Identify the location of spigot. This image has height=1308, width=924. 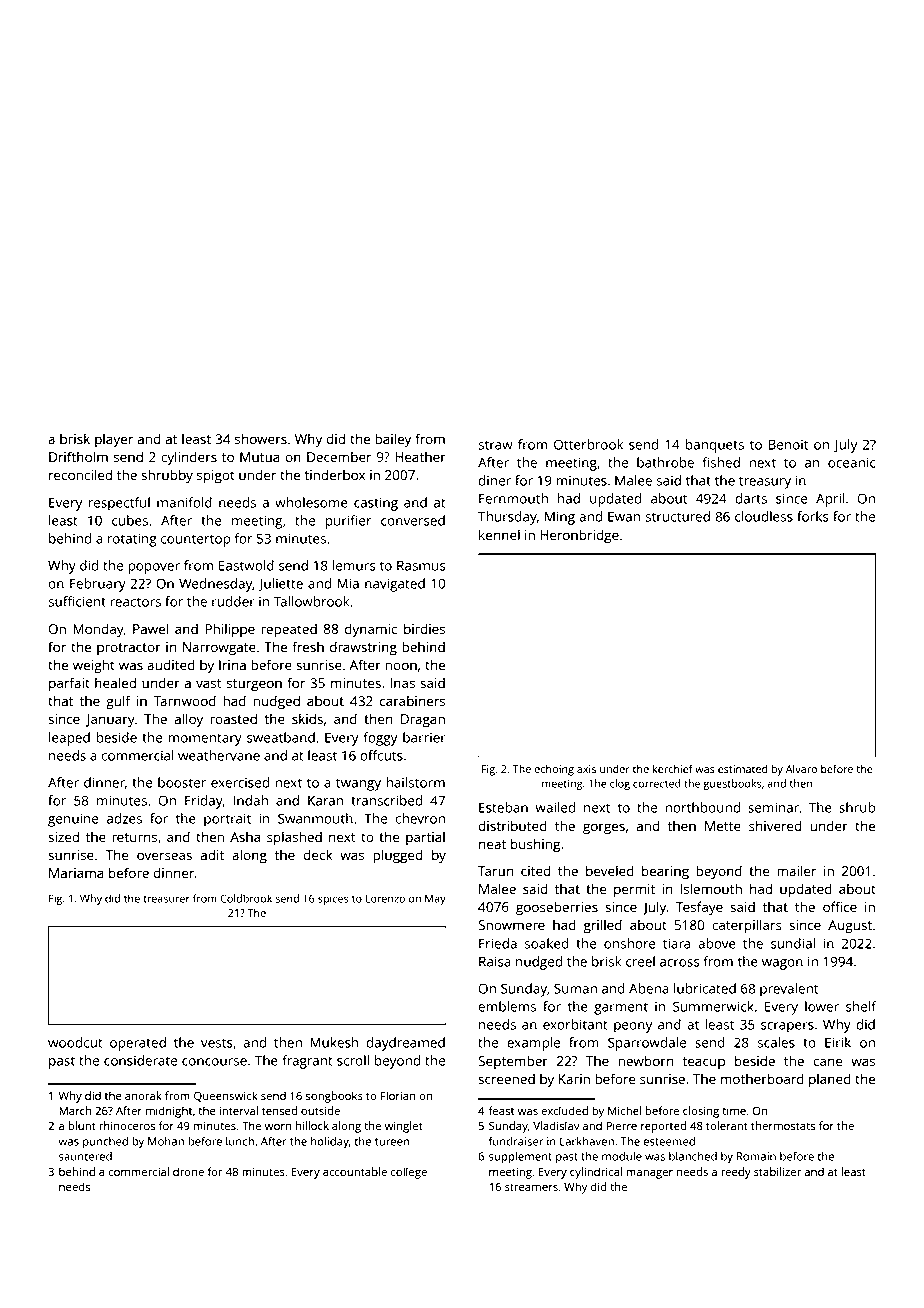
(216, 477).
